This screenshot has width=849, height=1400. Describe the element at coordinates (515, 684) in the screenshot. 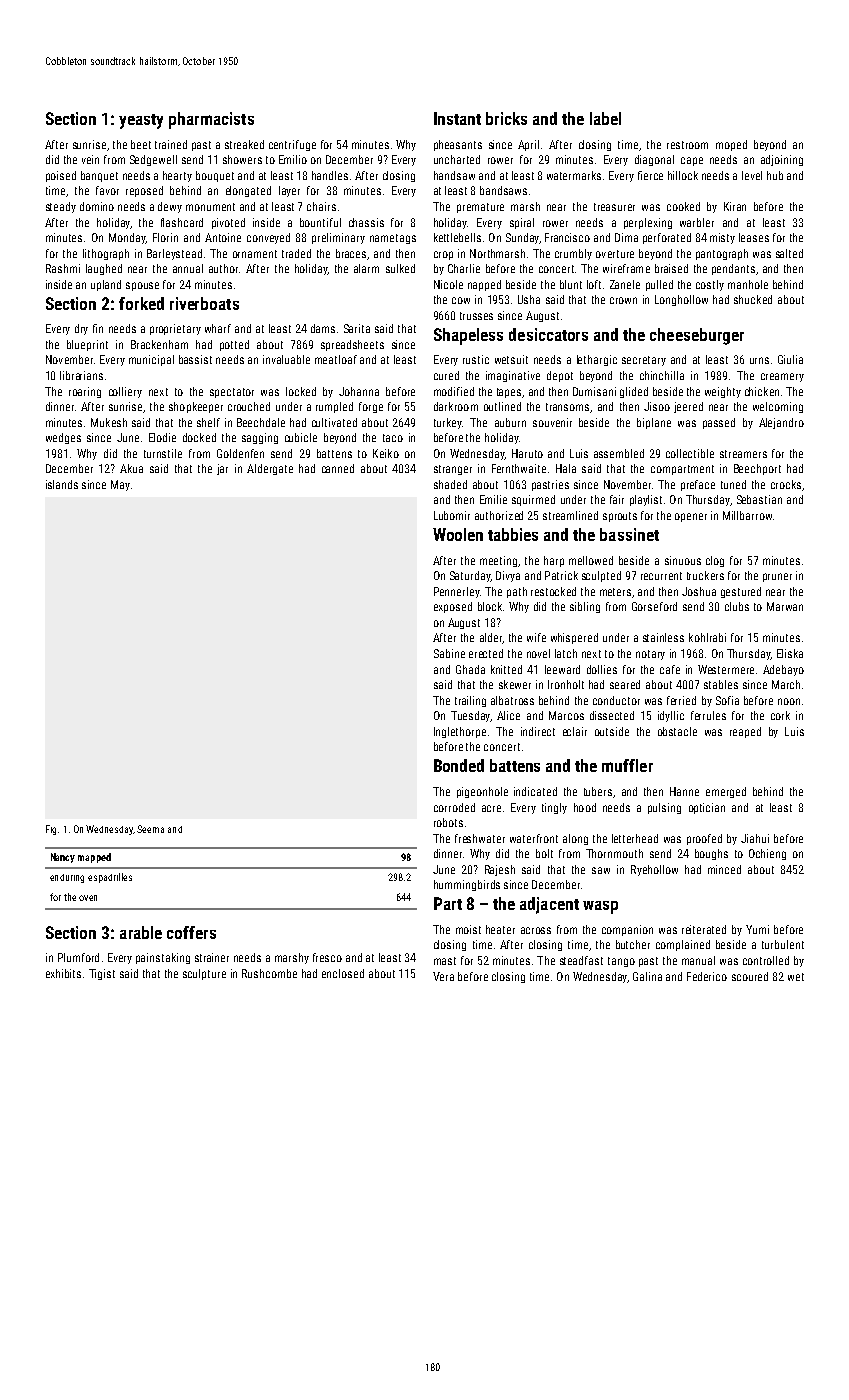

I see `skewer` at that location.
